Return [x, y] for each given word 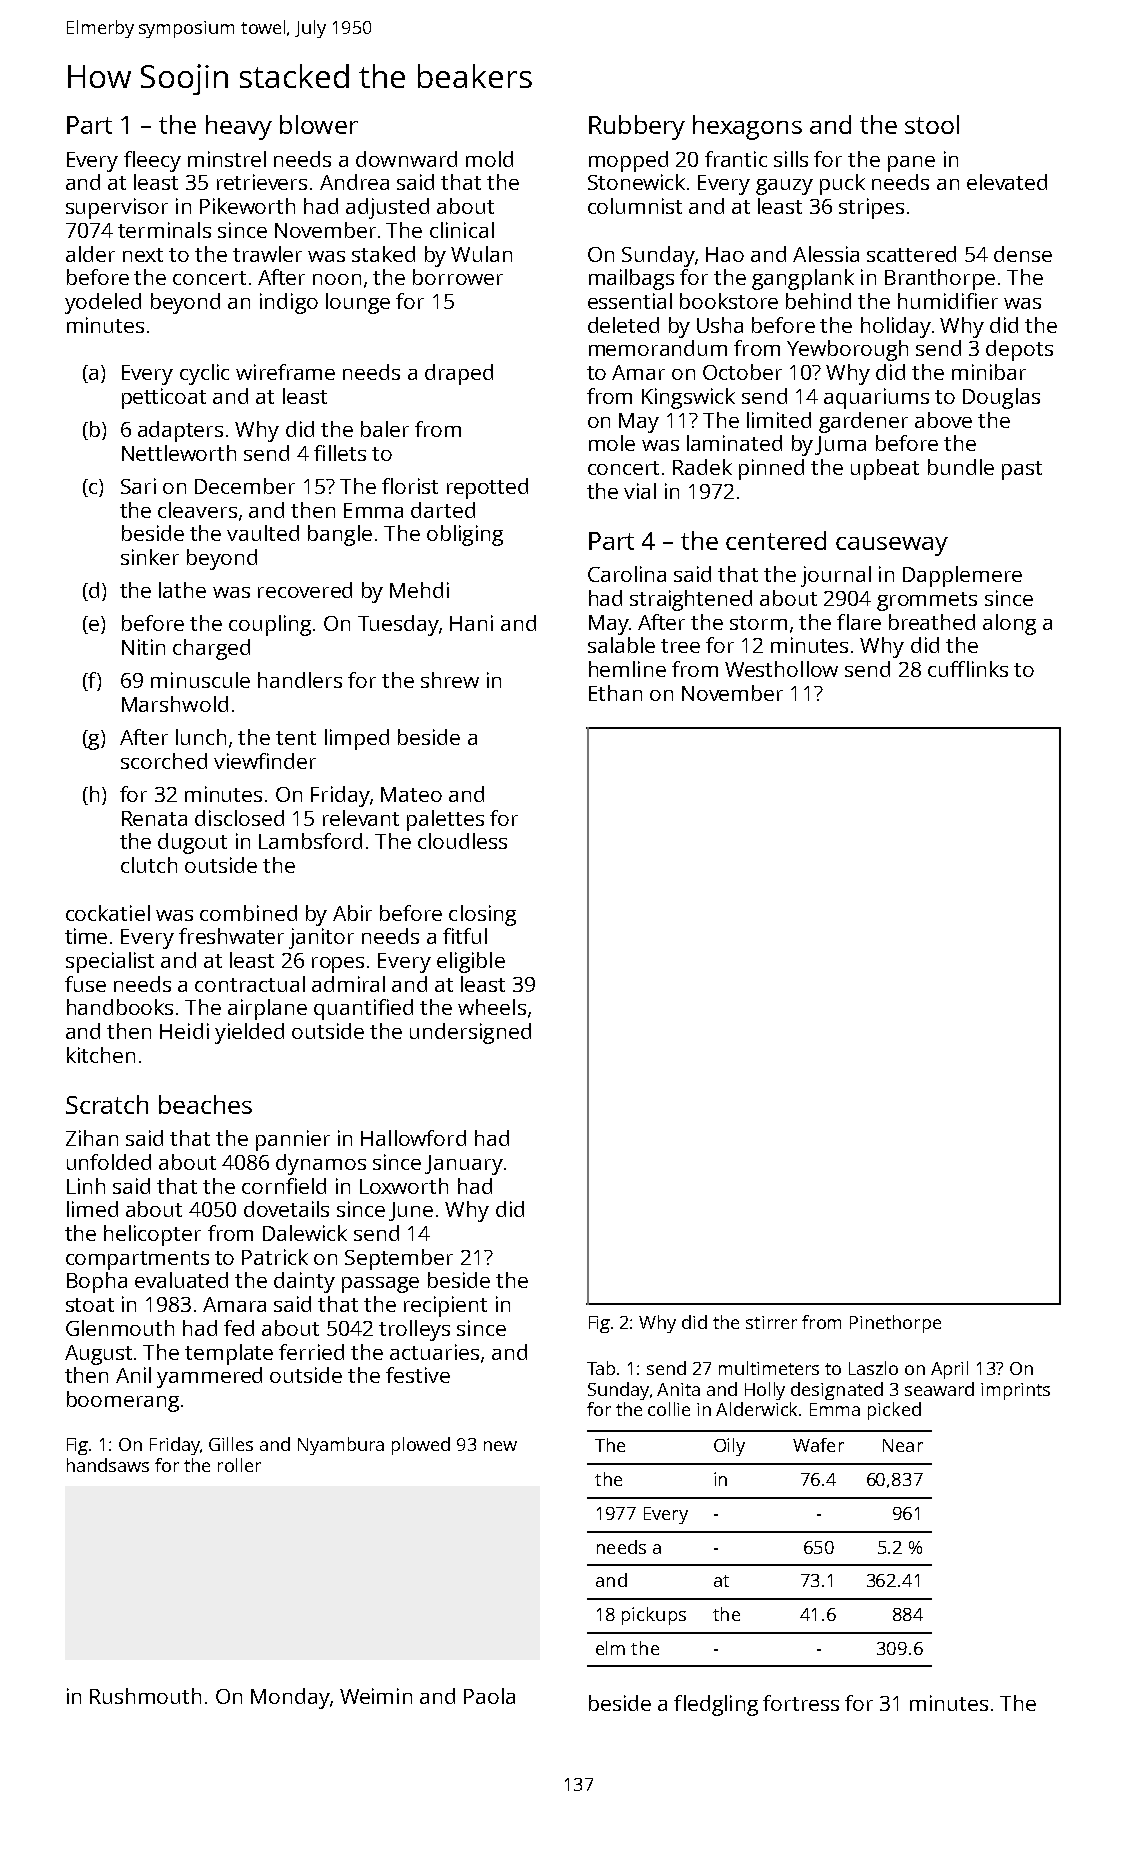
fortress [801, 1703]
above [943, 420]
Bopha [97, 1282]
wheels [492, 1007]
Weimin [376, 1696]
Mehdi [419, 590]
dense [1023, 254]
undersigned [470, 1033]
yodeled [103, 303]
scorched [164, 761]
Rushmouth [145, 1696]
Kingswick [688, 398]
